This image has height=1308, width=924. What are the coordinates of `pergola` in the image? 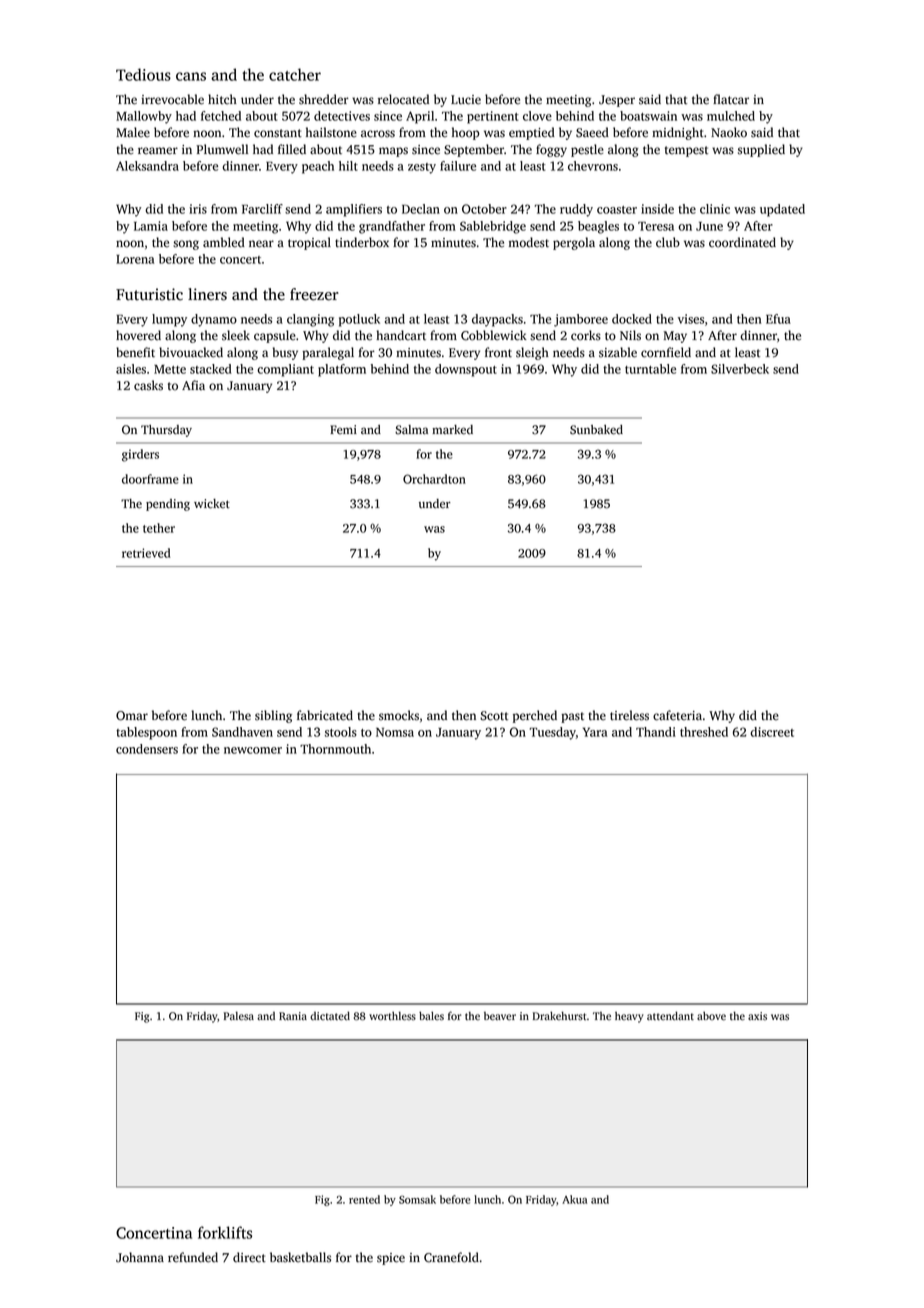 It's located at (574, 243).
